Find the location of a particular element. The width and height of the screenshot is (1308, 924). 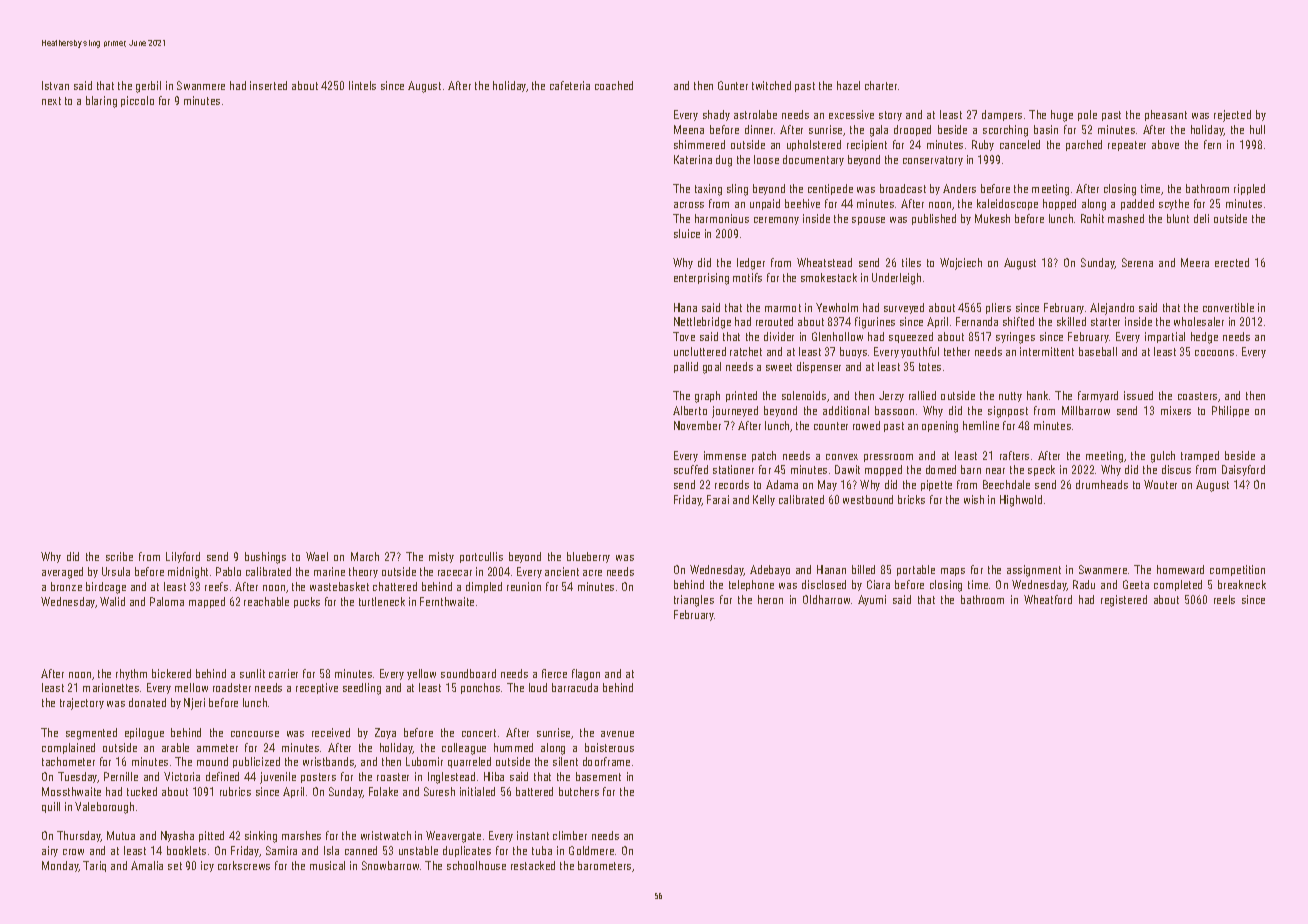

Radu is located at coordinates (1084, 584).
